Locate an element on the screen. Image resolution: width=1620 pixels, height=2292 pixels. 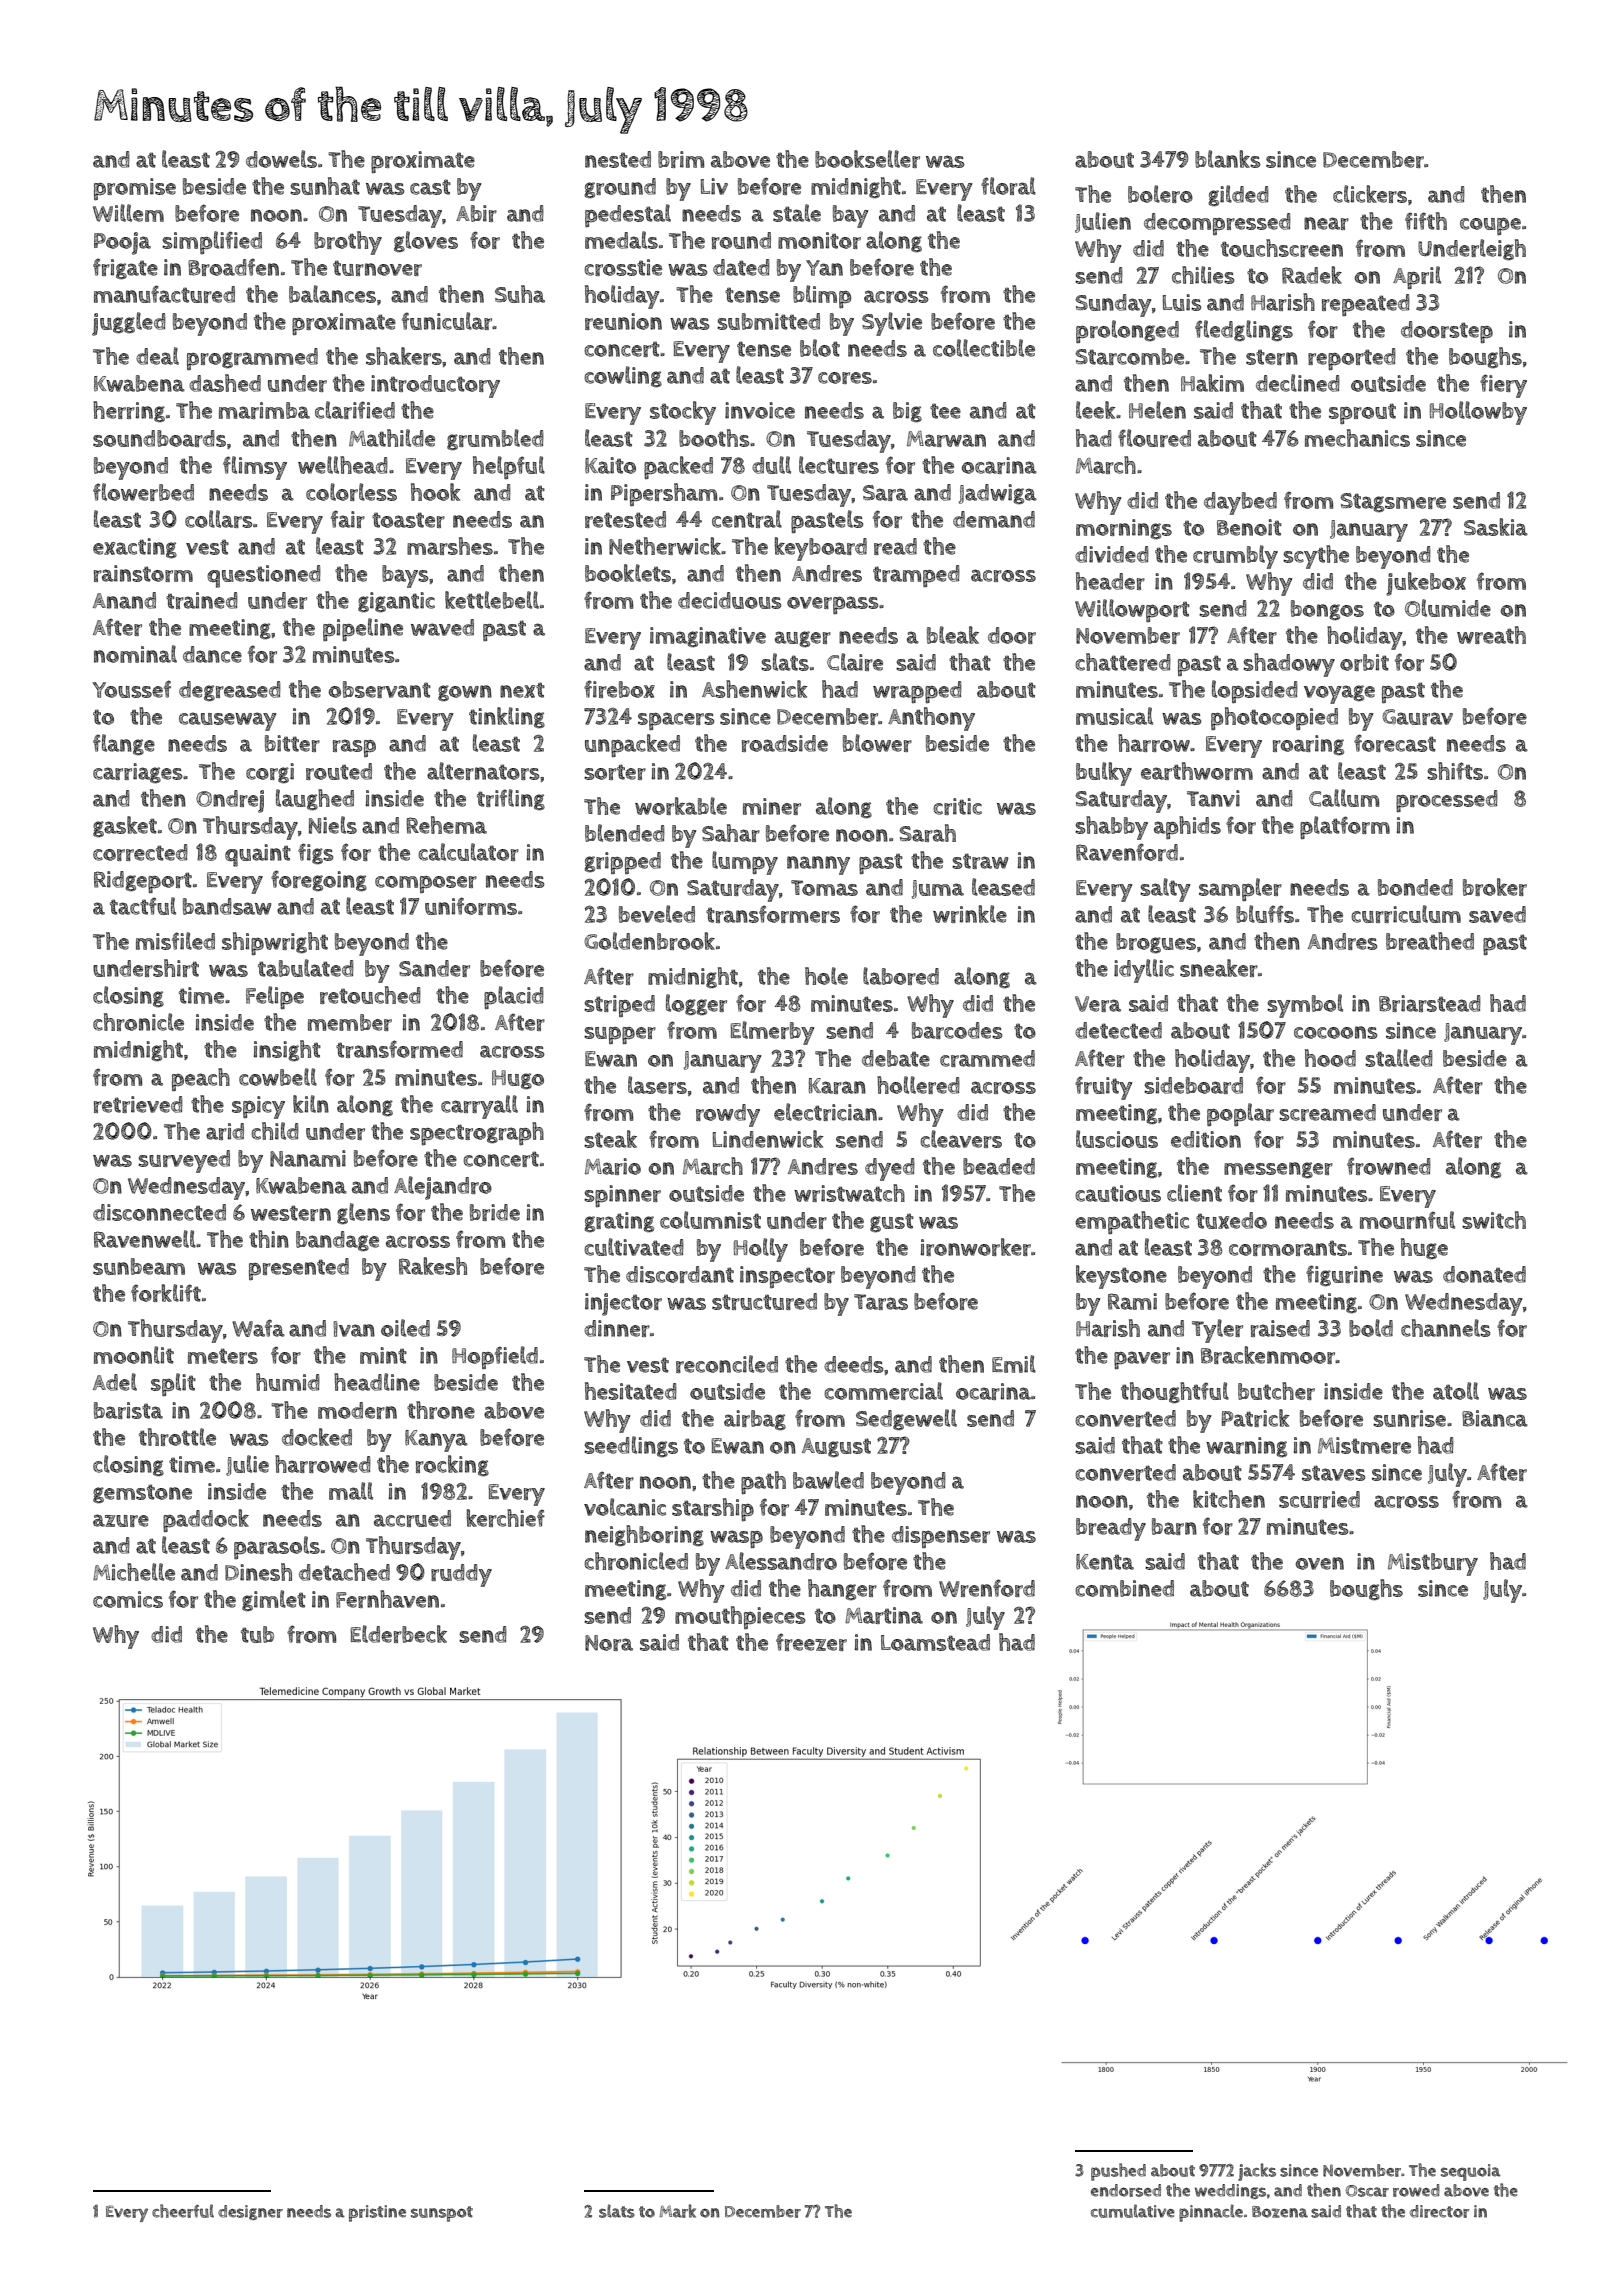
tub is located at coordinates (257, 1634).
